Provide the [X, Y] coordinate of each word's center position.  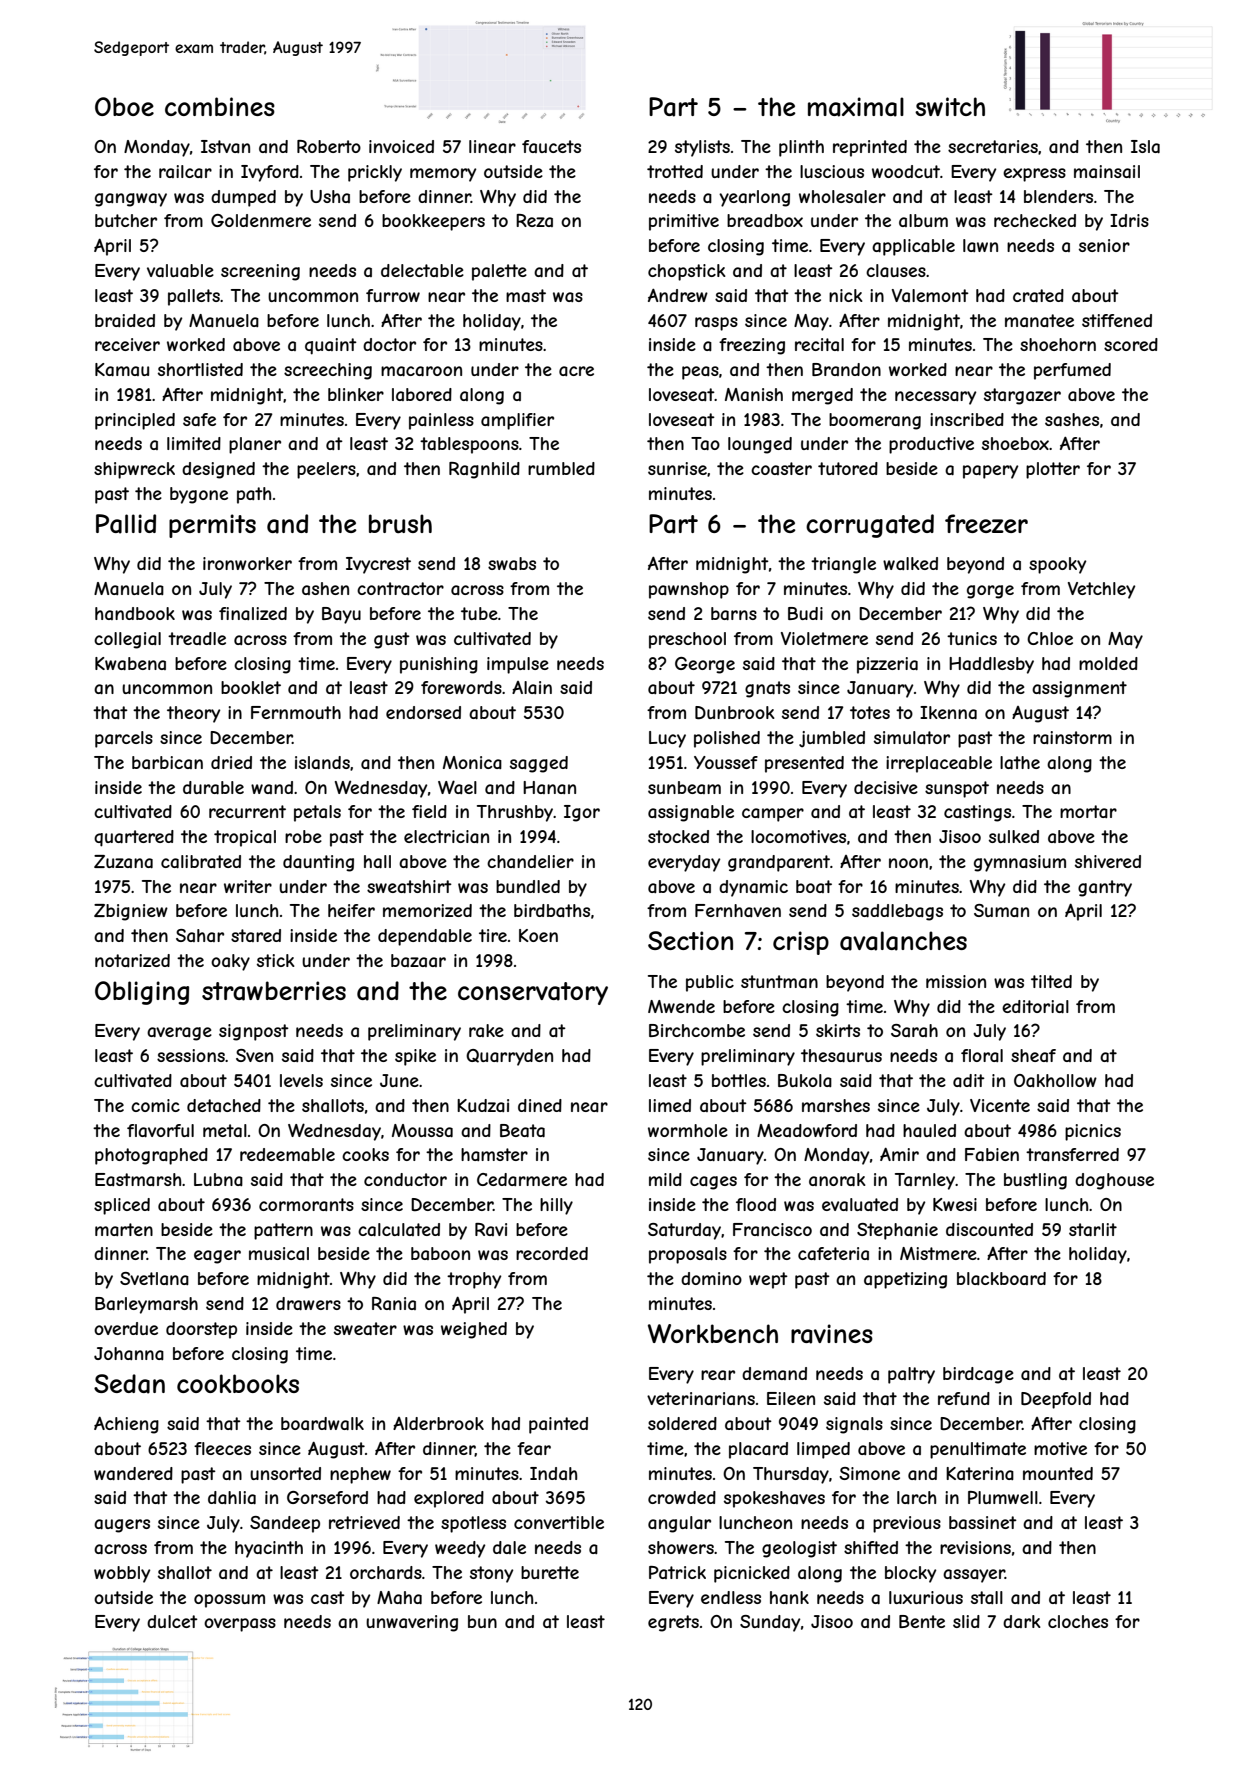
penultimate [978, 1450]
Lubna [218, 1179]
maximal [856, 107]
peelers [326, 470]
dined [540, 1105]
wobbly [122, 1574]
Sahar [200, 935]
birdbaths [552, 910]
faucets [551, 146]
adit [969, 1080]
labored [422, 394]
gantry [1105, 888]
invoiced [401, 146]
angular [679, 1524]
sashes [1072, 419]
